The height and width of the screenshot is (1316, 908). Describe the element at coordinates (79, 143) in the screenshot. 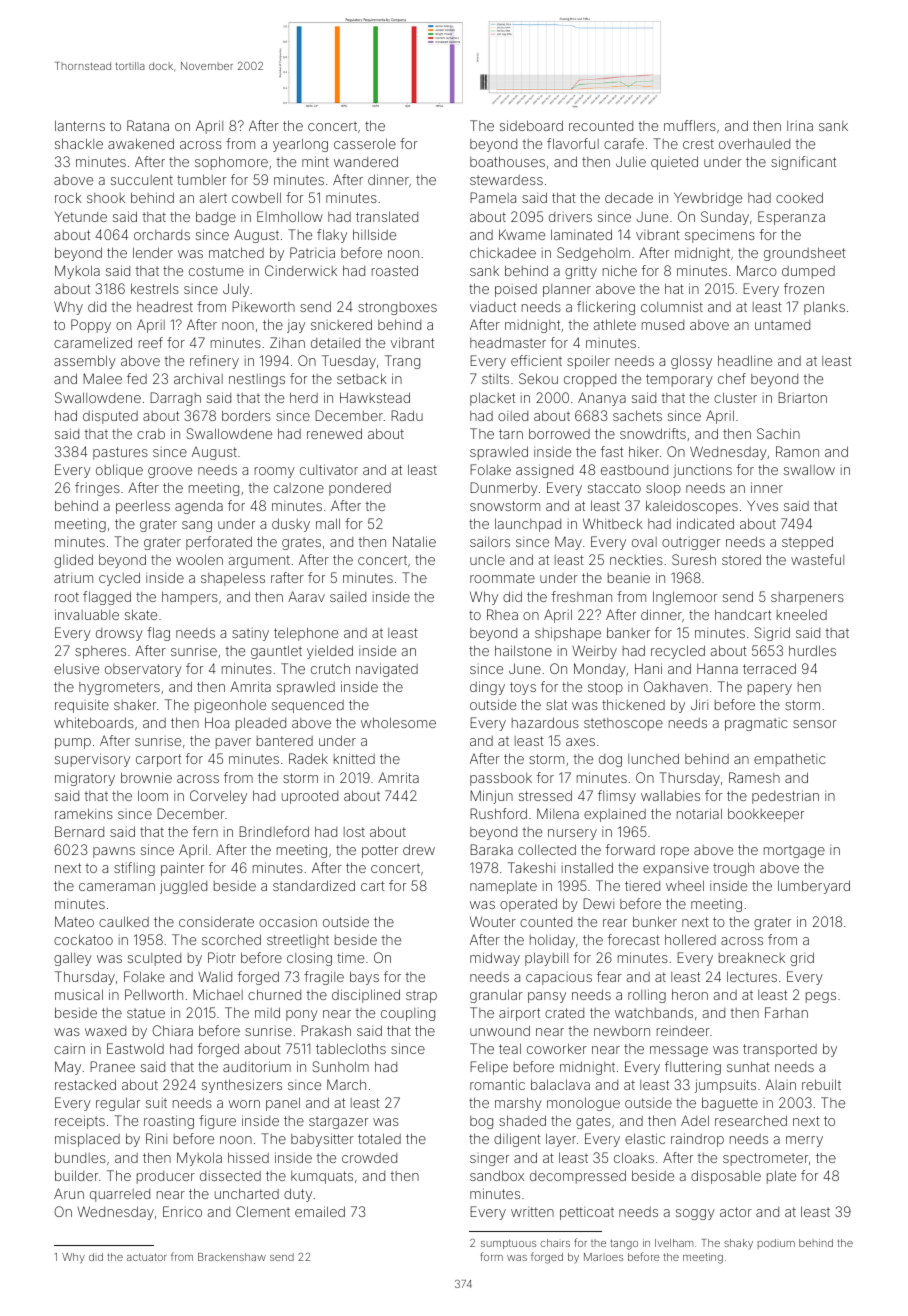

I see `shackle` at that location.
